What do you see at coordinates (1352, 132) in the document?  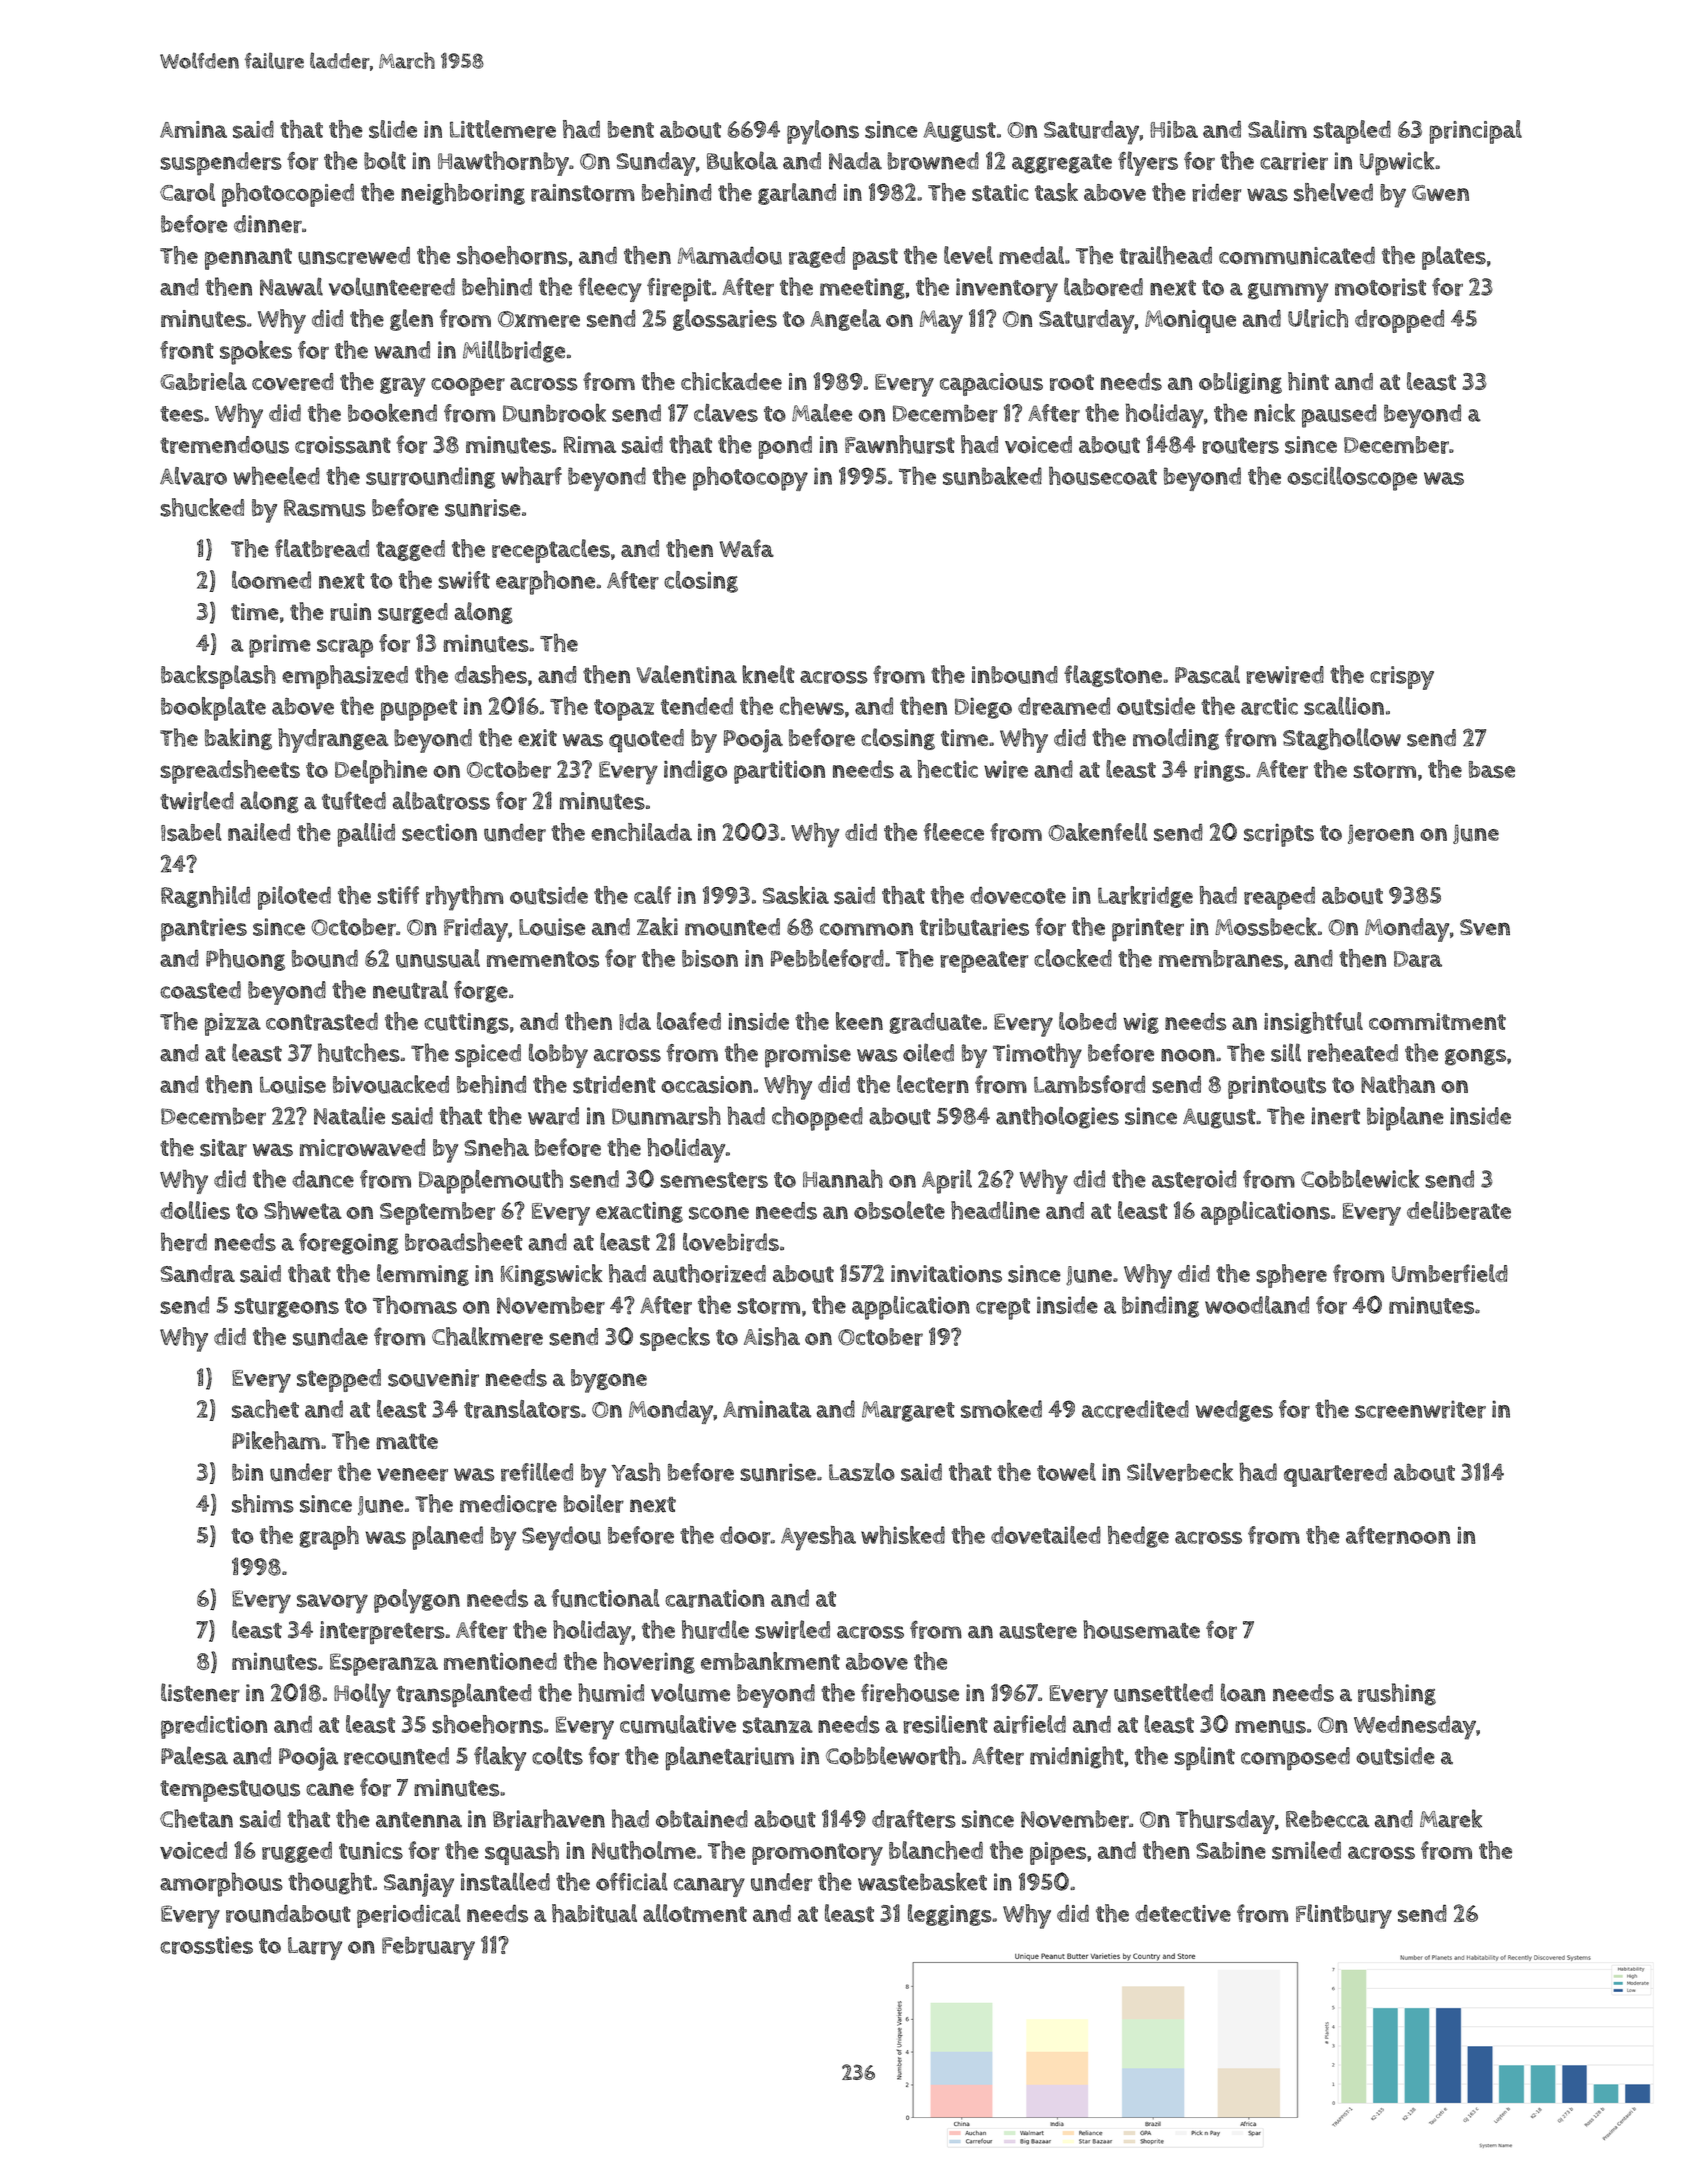 I see `stapled` at bounding box center [1352, 132].
